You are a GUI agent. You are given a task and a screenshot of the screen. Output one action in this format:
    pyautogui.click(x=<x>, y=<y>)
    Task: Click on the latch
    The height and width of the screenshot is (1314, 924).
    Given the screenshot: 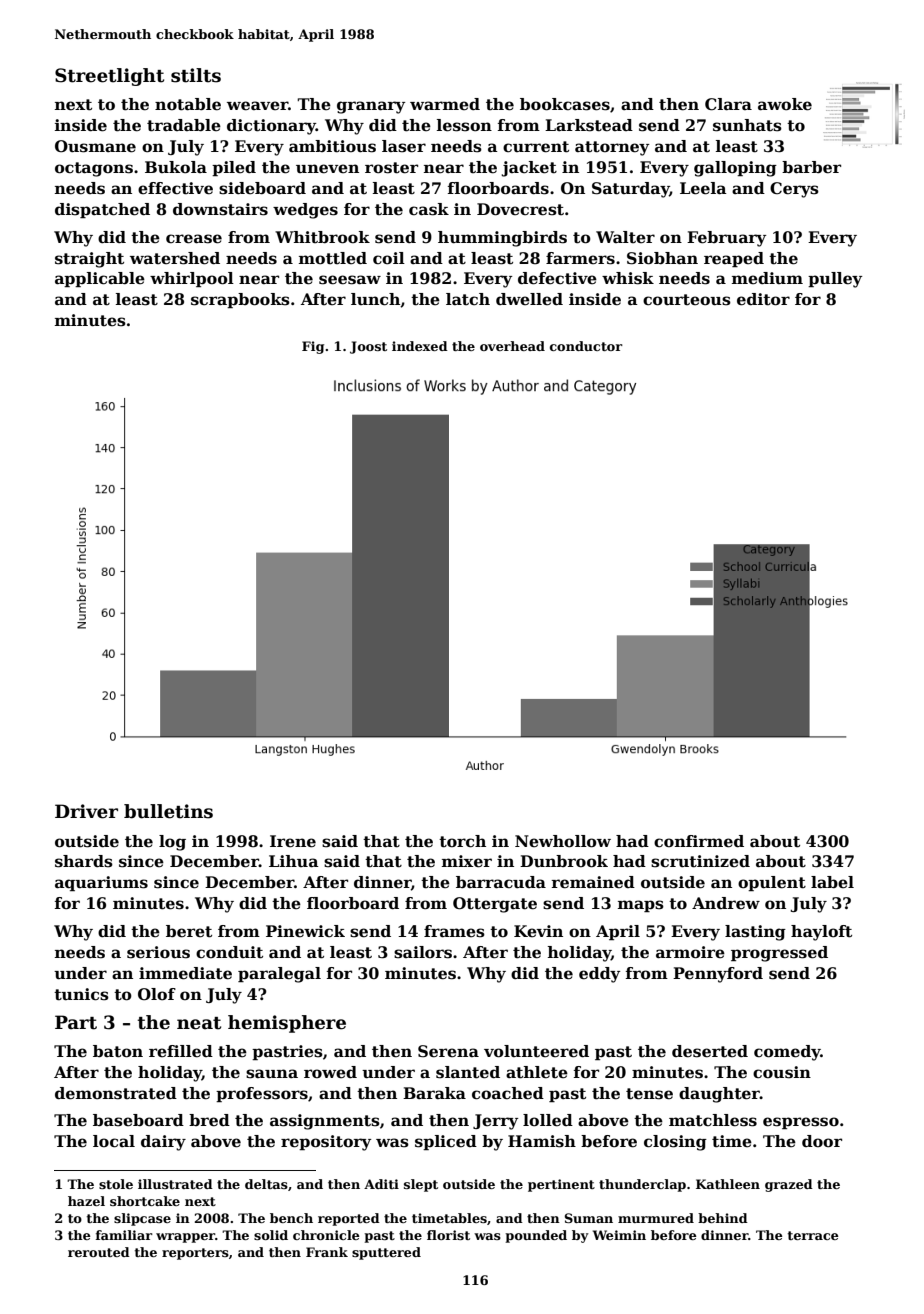 What is the action you would take?
    pyautogui.click(x=468, y=299)
